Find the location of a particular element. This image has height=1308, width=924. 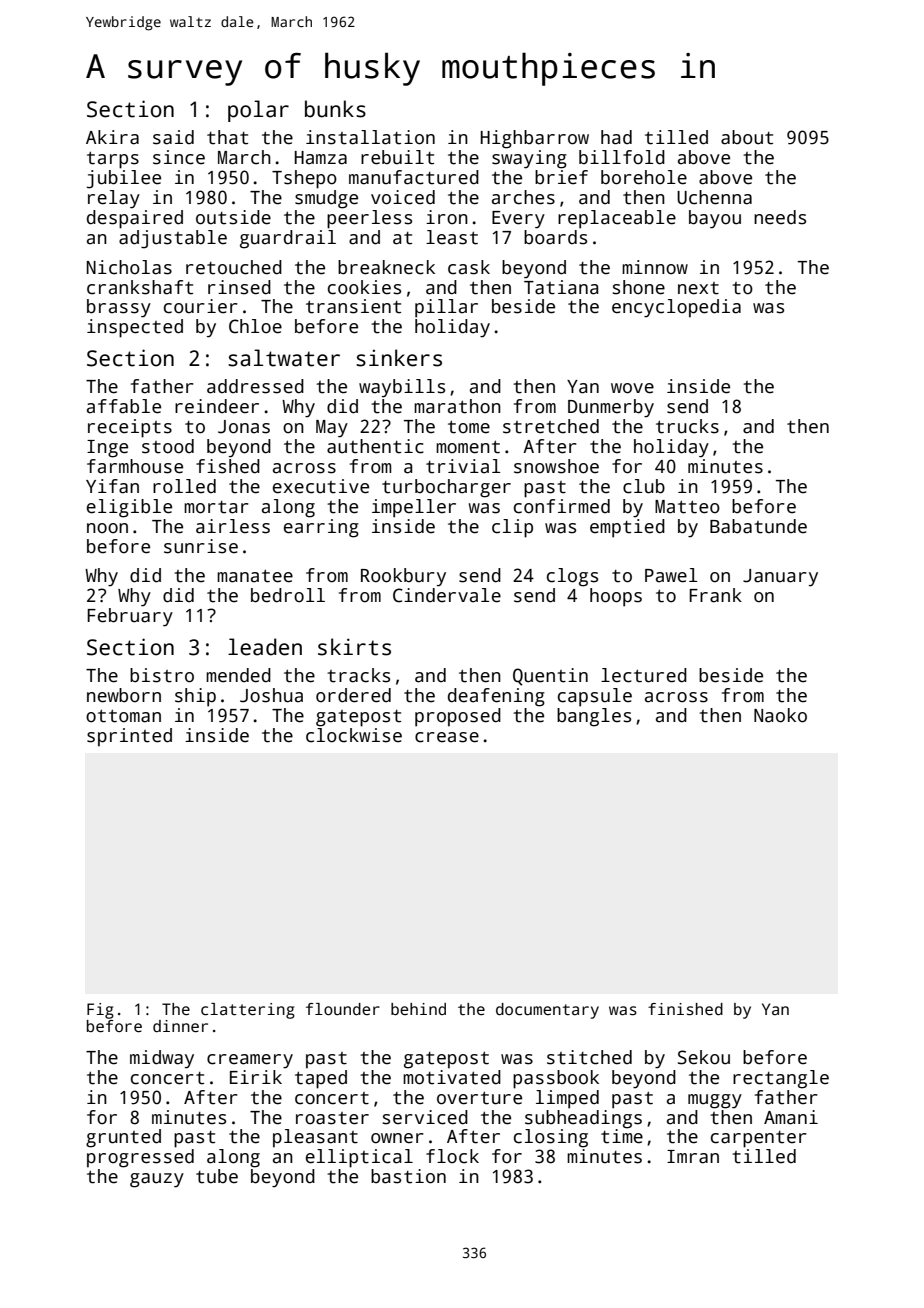

Naoko is located at coordinates (780, 715).
